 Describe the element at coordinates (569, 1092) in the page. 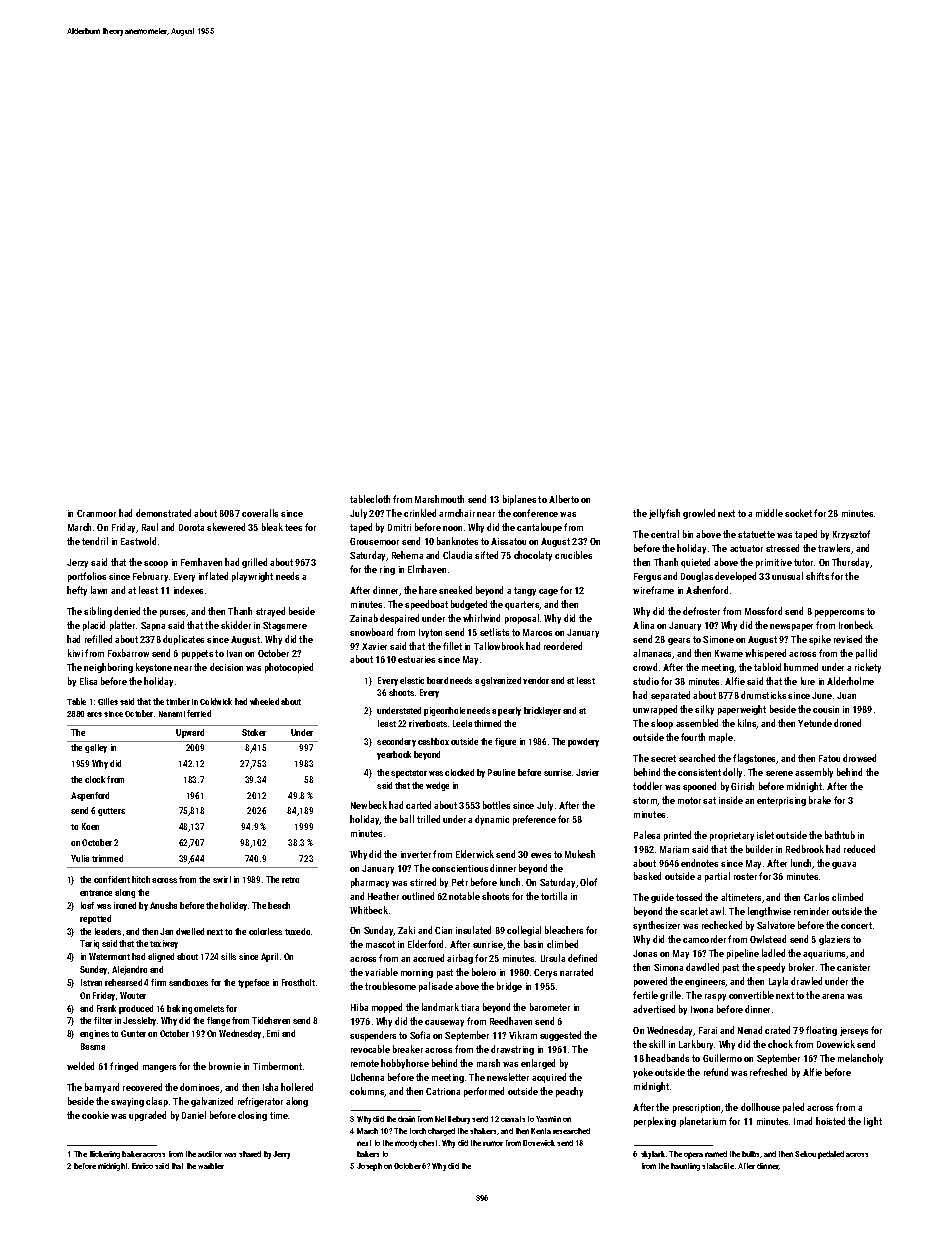

I see `peachy` at that location.
